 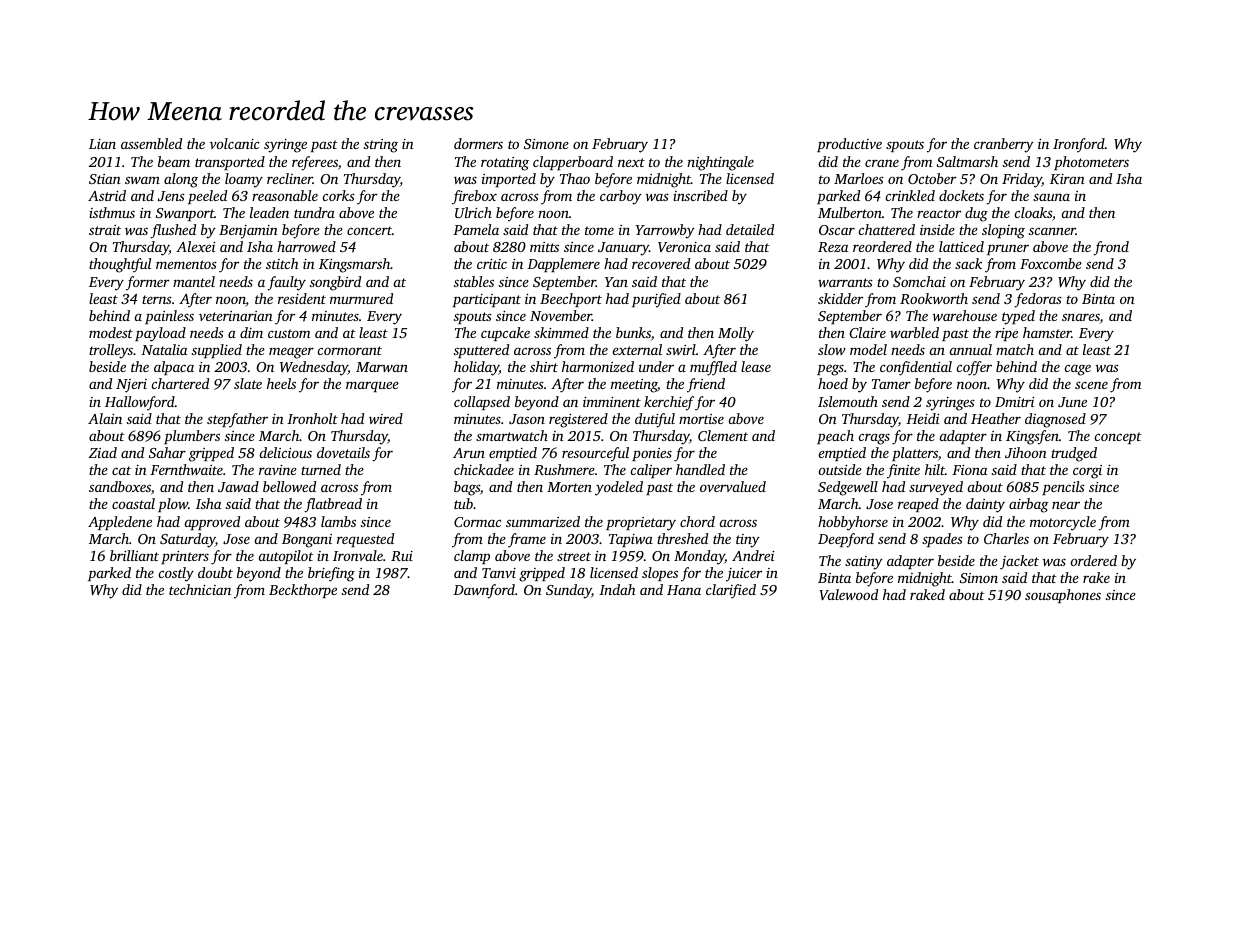 I want to click on Beckthorpe, so click(x=303, y=591).
